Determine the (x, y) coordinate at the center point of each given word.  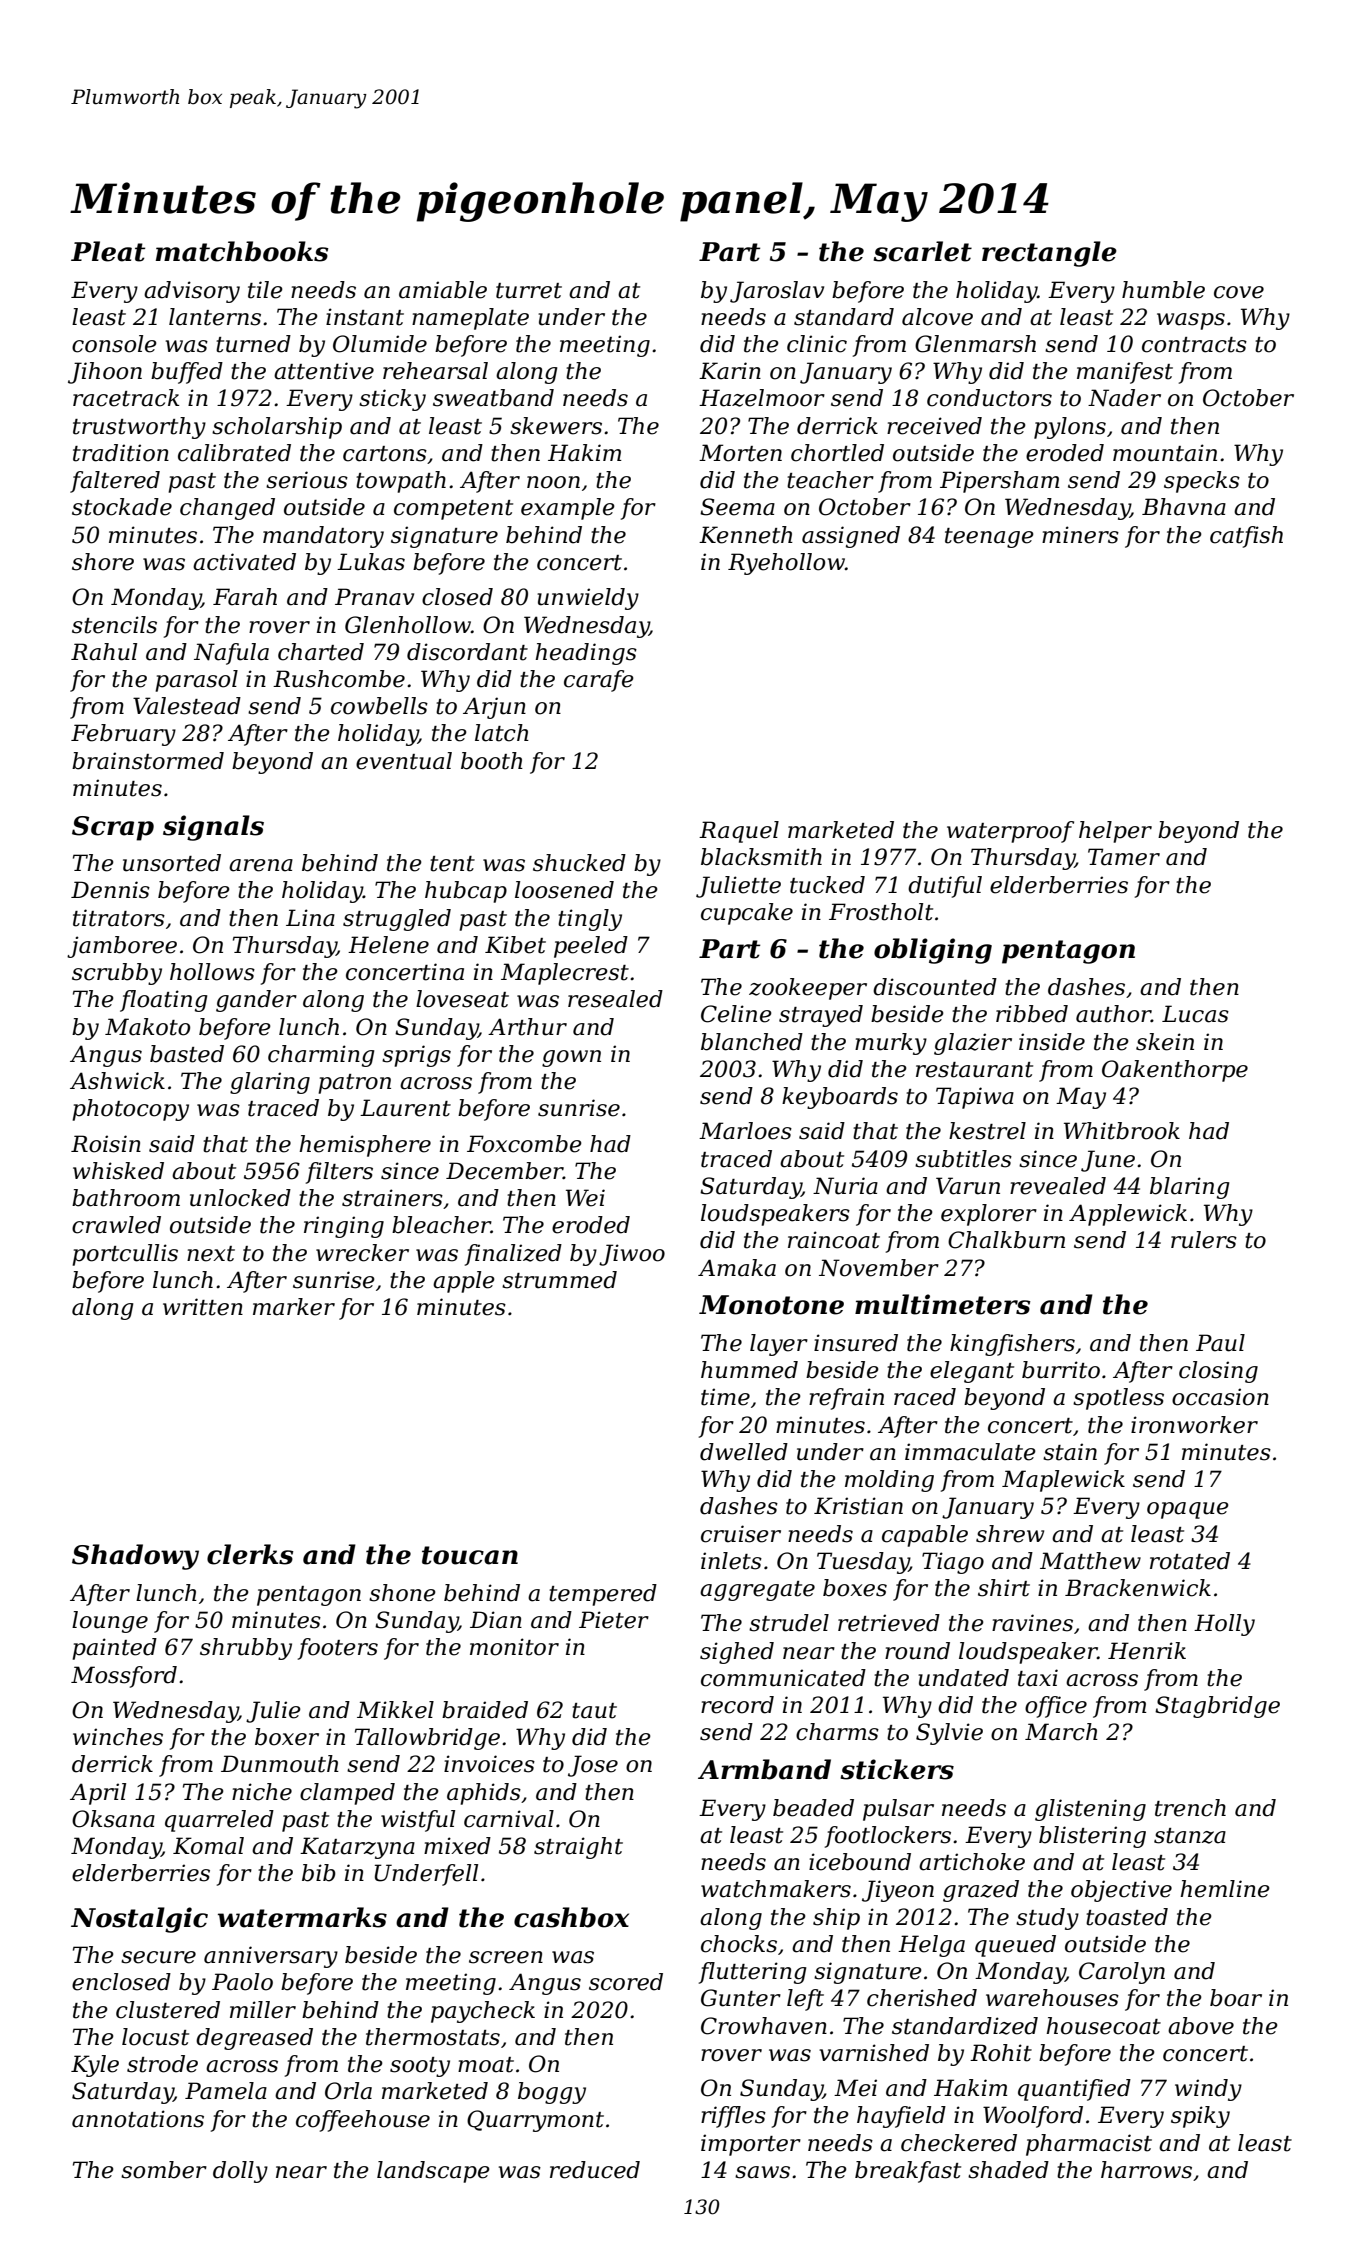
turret (529, 291)
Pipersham (1000, 482)
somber (164, 2170)
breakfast (908, 2172)
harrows (1146, 2170)
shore (103, 562)
